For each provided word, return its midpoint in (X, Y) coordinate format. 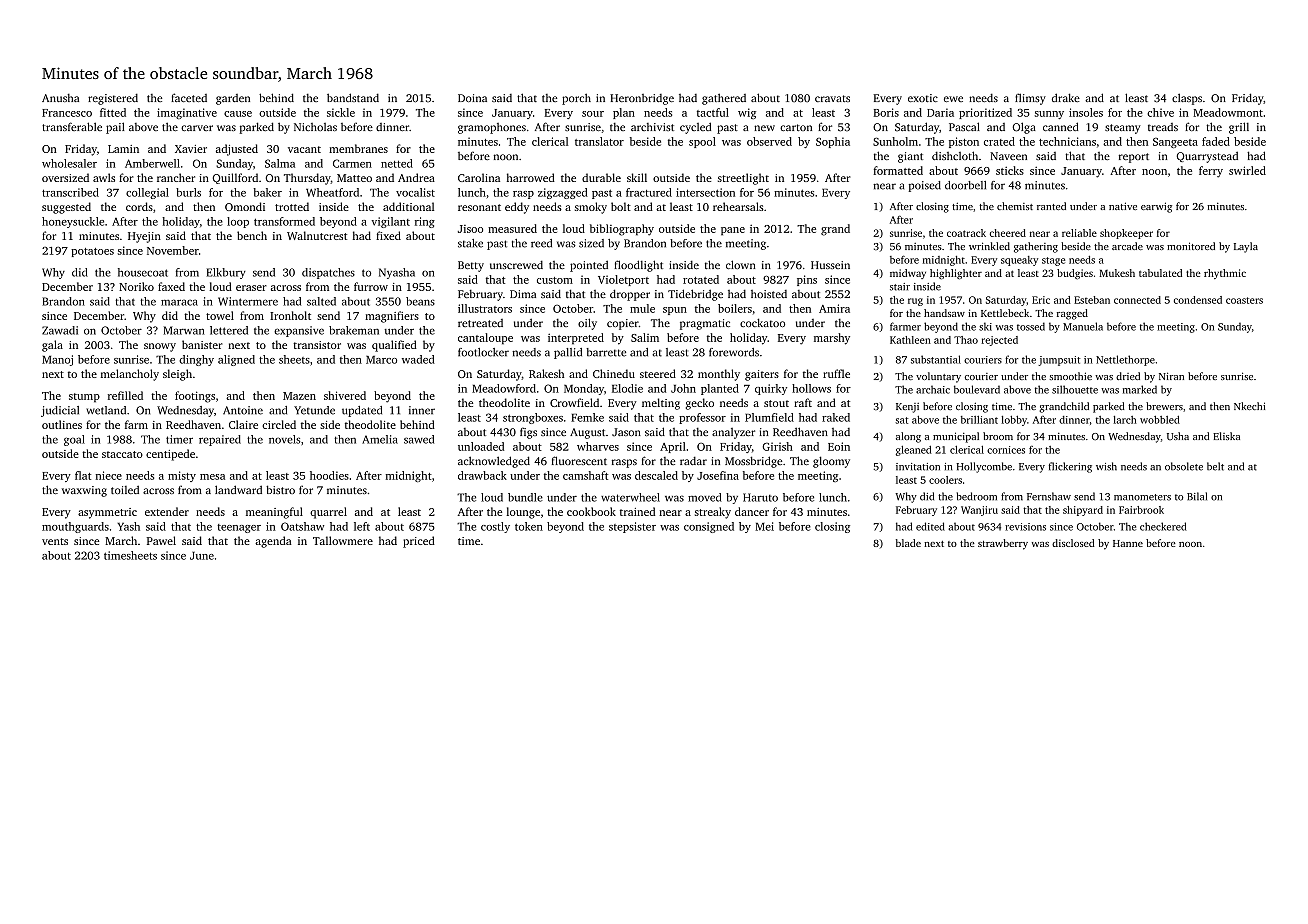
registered (113, 99)
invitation (918, 467)
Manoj (57, 360)
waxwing (84, 491)
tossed (1031, 326)
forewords (734, 352)
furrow (371, 286)
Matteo (354, 178)
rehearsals (738, 206)
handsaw (944, 313)
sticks (1010, 170)
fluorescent (579, 460)
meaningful (274, 513)
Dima (523, 294)
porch (576, 99)
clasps (1187, 99)
